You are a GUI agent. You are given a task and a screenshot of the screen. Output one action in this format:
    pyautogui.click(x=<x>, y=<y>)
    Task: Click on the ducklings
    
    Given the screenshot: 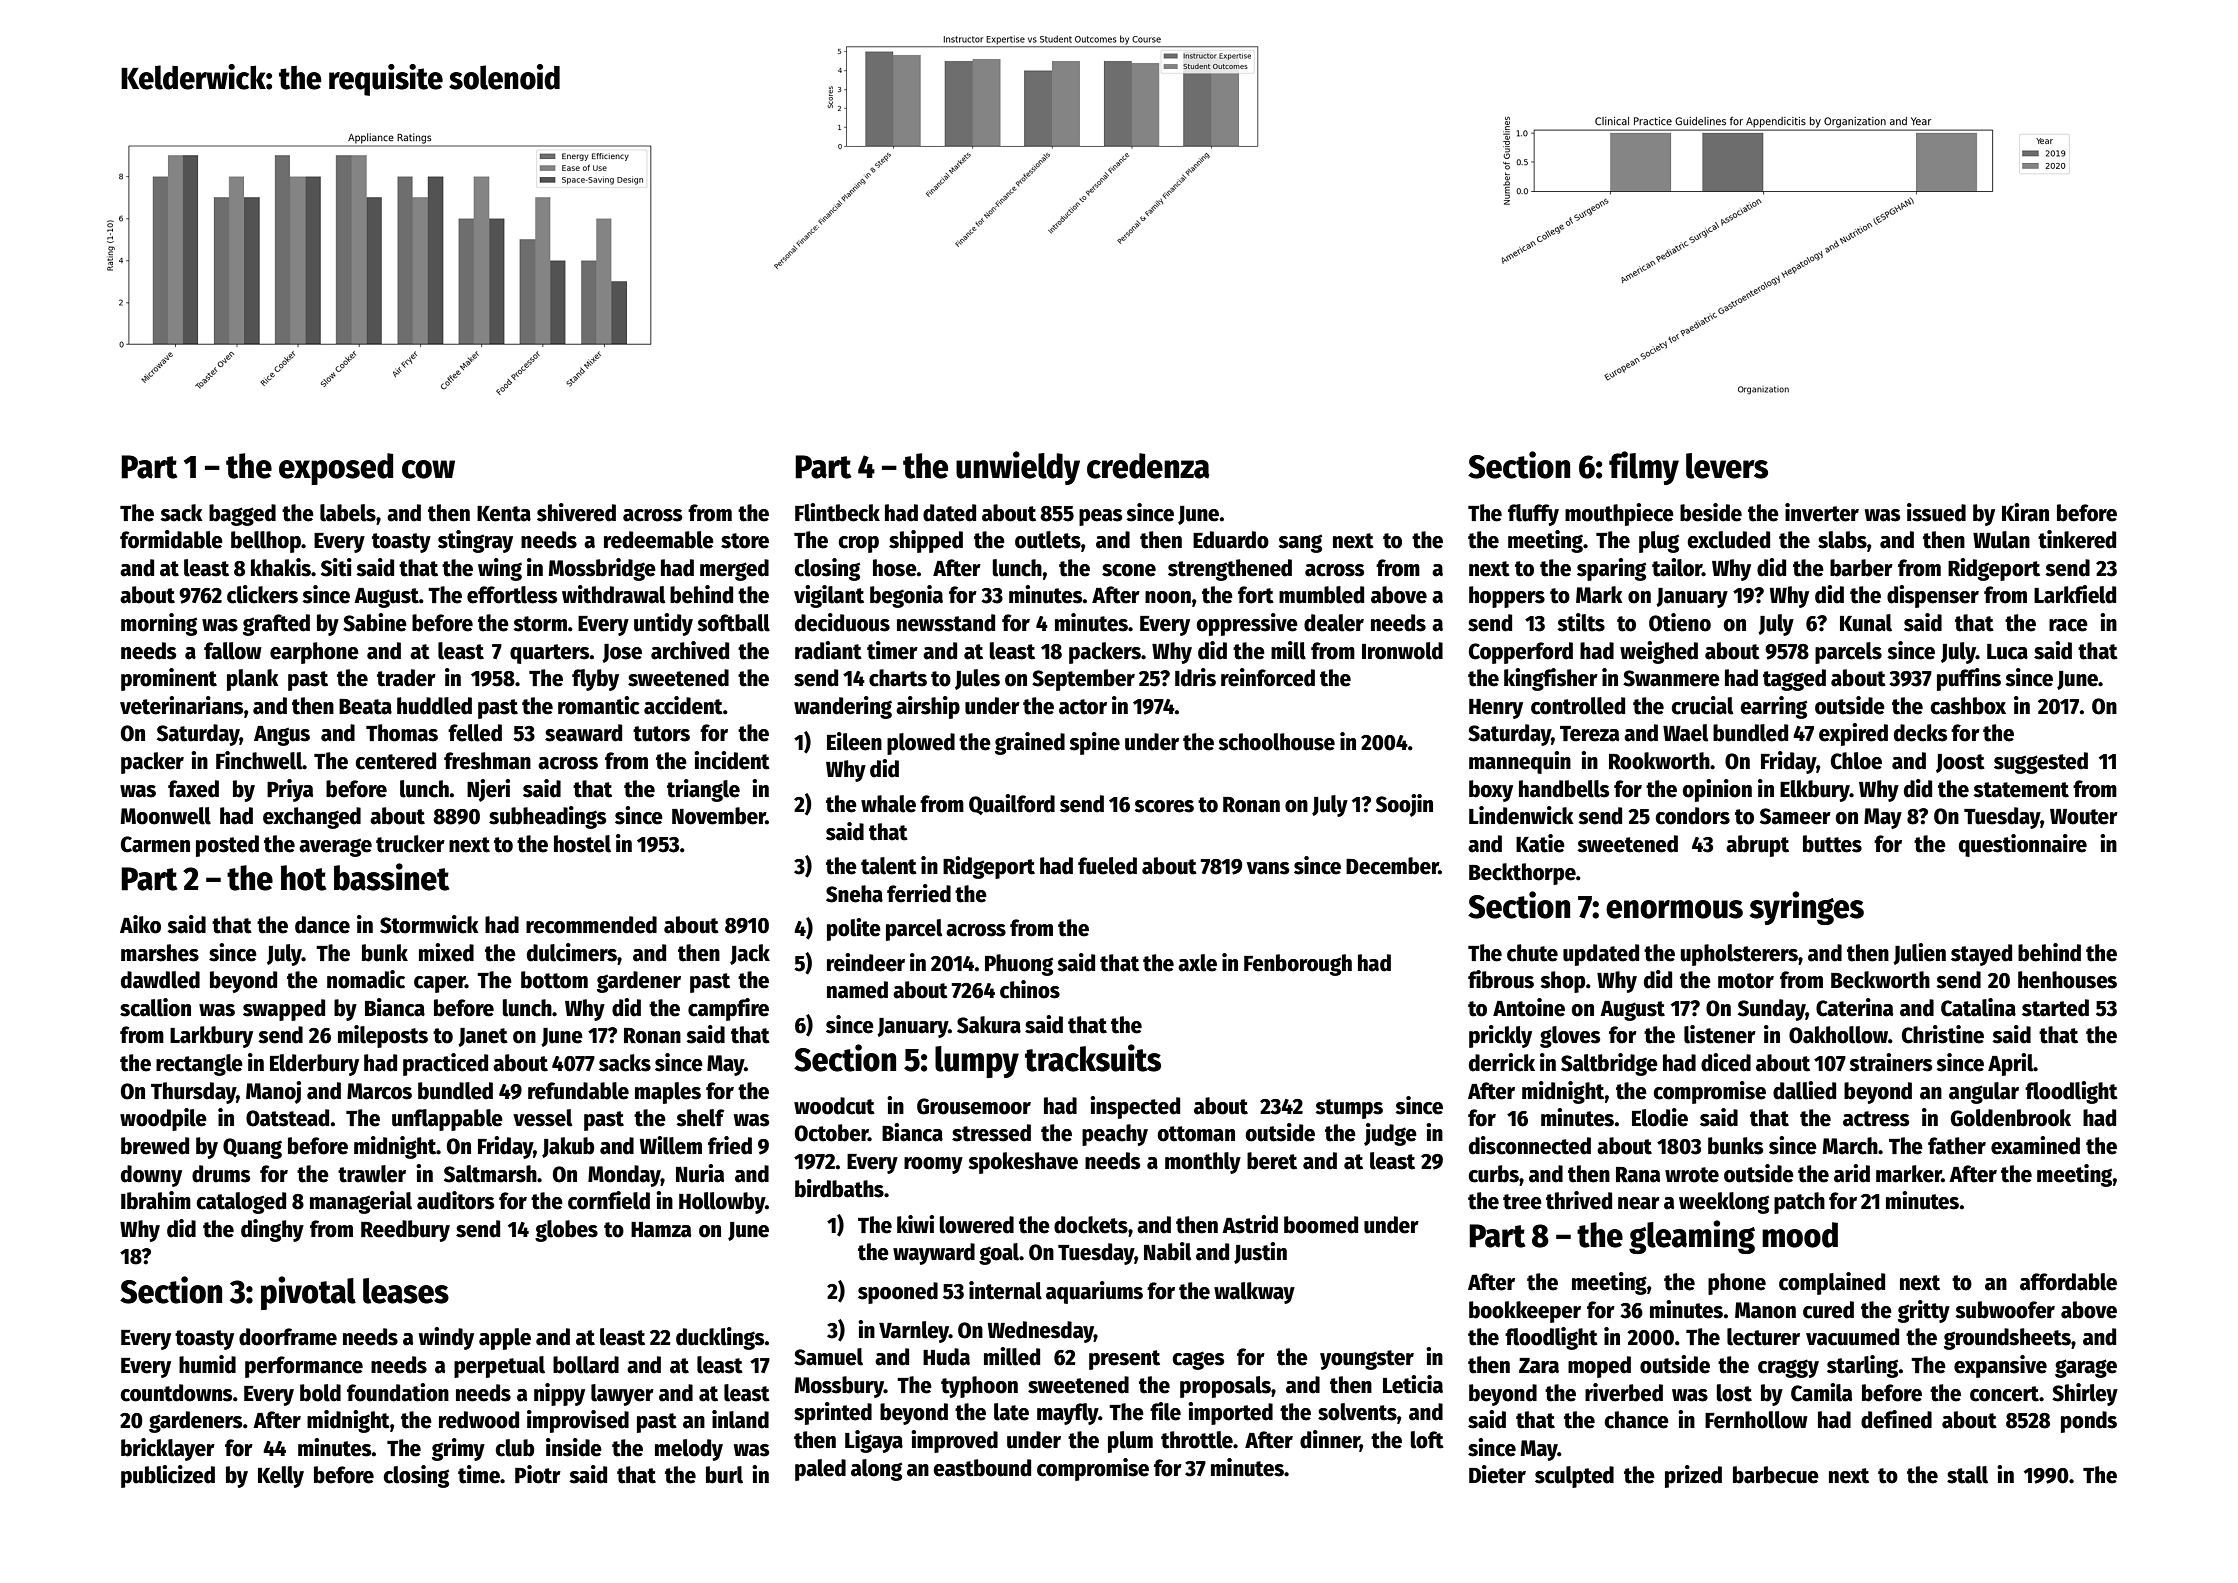 What is the action you would take?
    pyautogui.click(x=720, y=1338)
